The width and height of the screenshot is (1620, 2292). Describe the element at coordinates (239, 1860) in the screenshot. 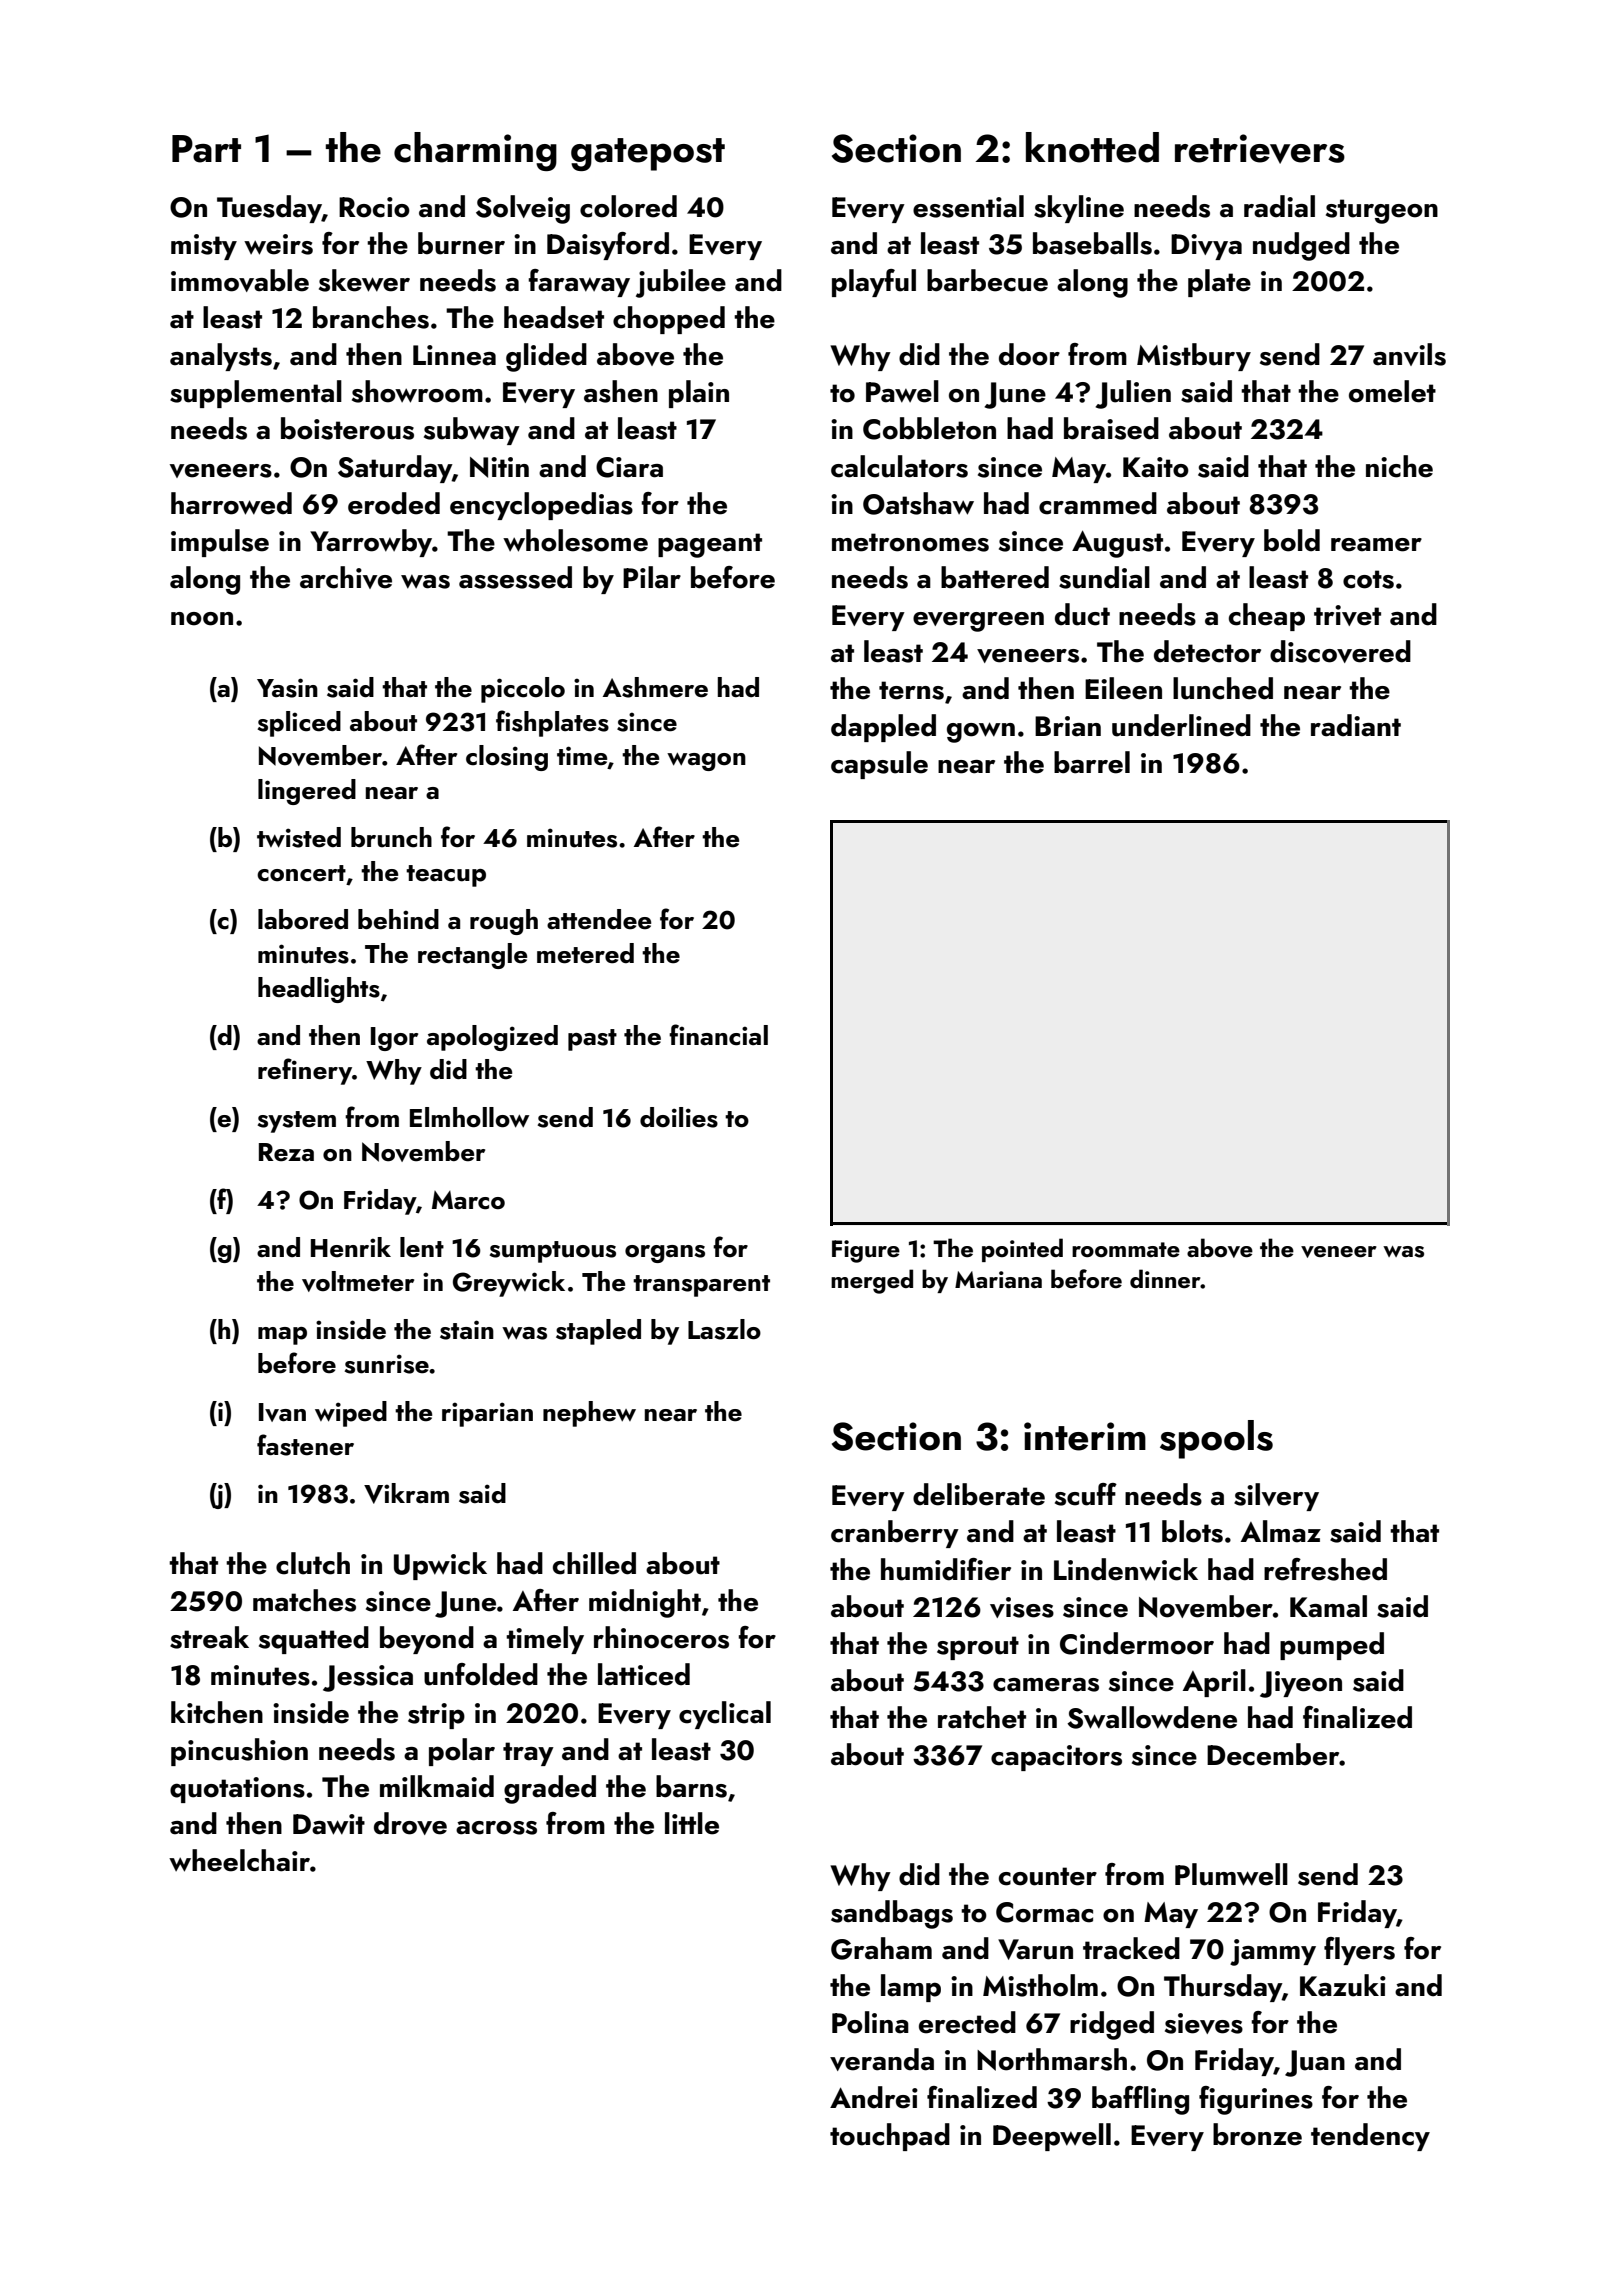

I see `wheelchair` at that location.
